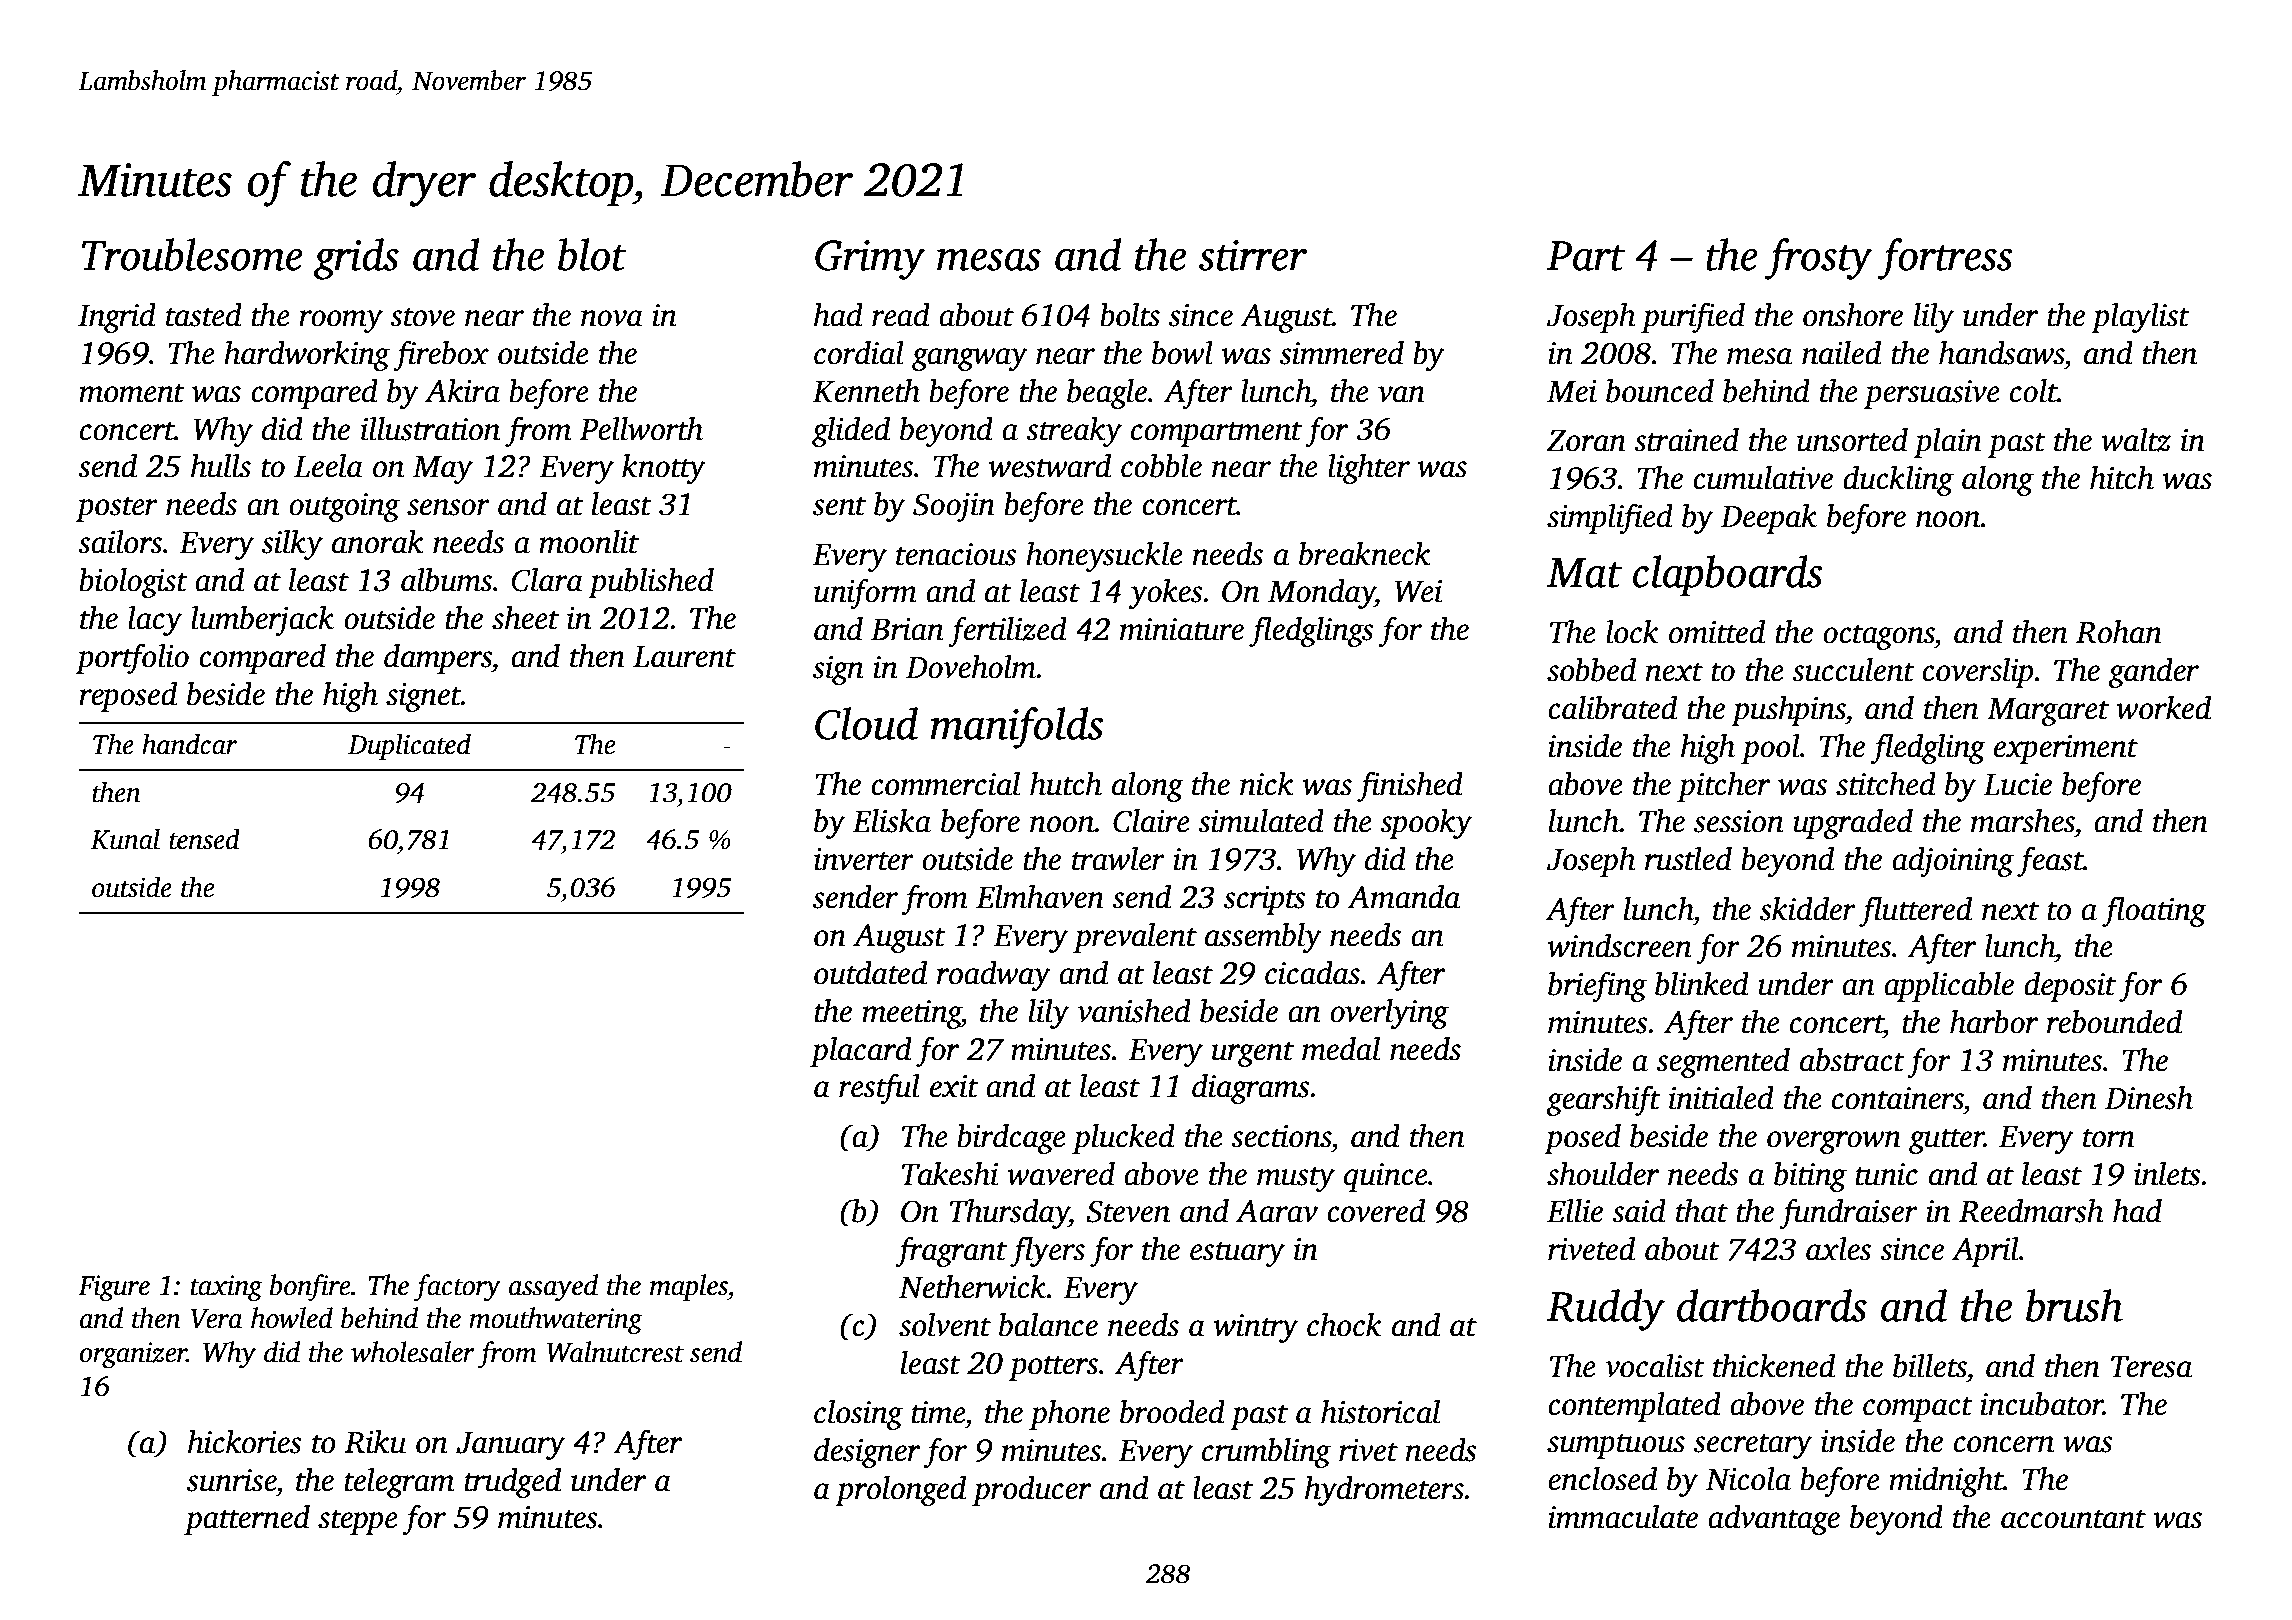  Describe the element at coordinates (1769, 519) in the page. I see `Deepak` at that location.
